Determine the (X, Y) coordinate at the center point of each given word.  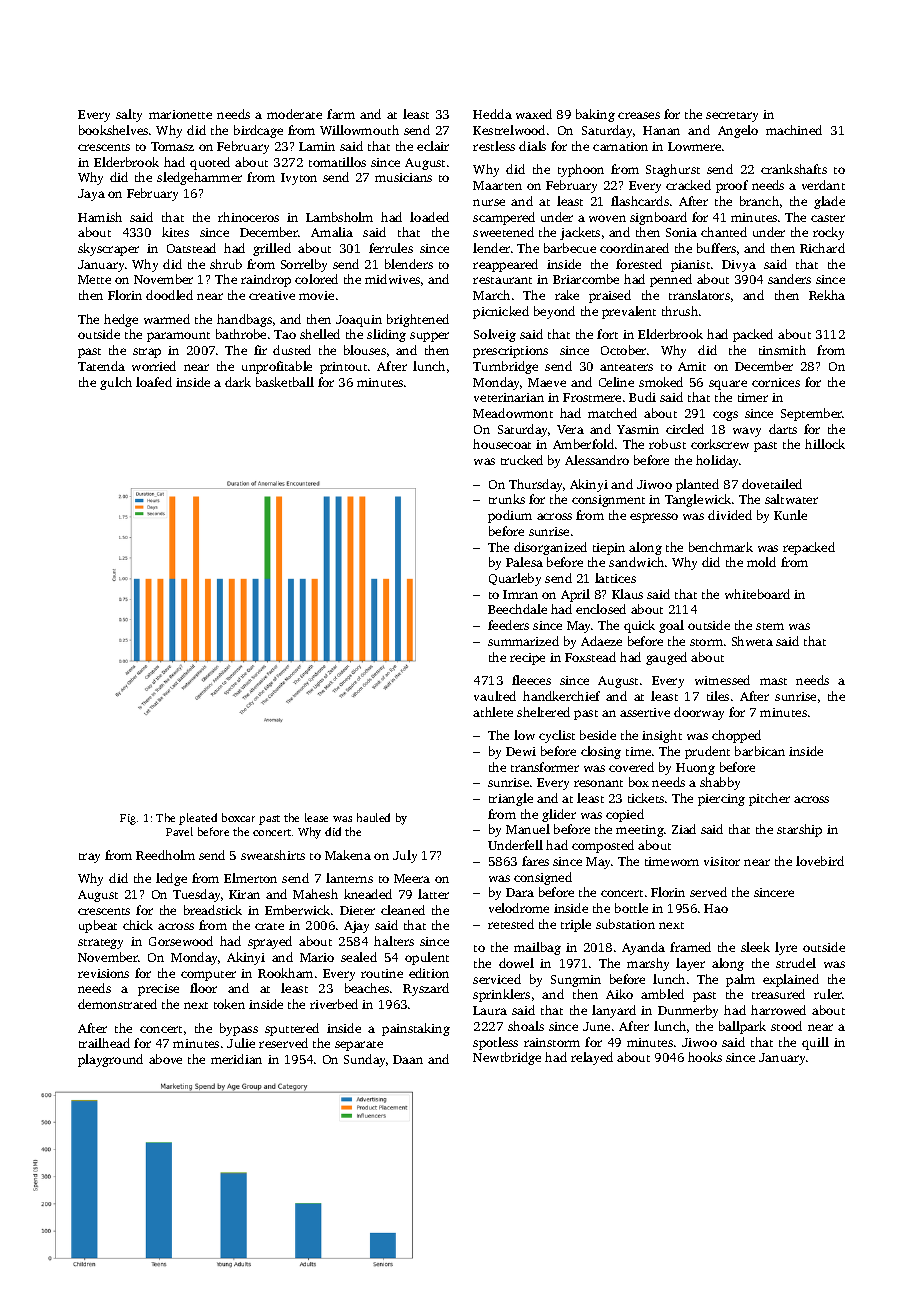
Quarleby (515, 579)
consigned (543, 878)
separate (359, 1046)
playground (110, 1060)
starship (799, 830)
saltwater (791, 499)
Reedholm (165, 855)
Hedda (492, 114)
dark (238, 382)
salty (129, 115)
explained (791, 980)
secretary (732, 117)
